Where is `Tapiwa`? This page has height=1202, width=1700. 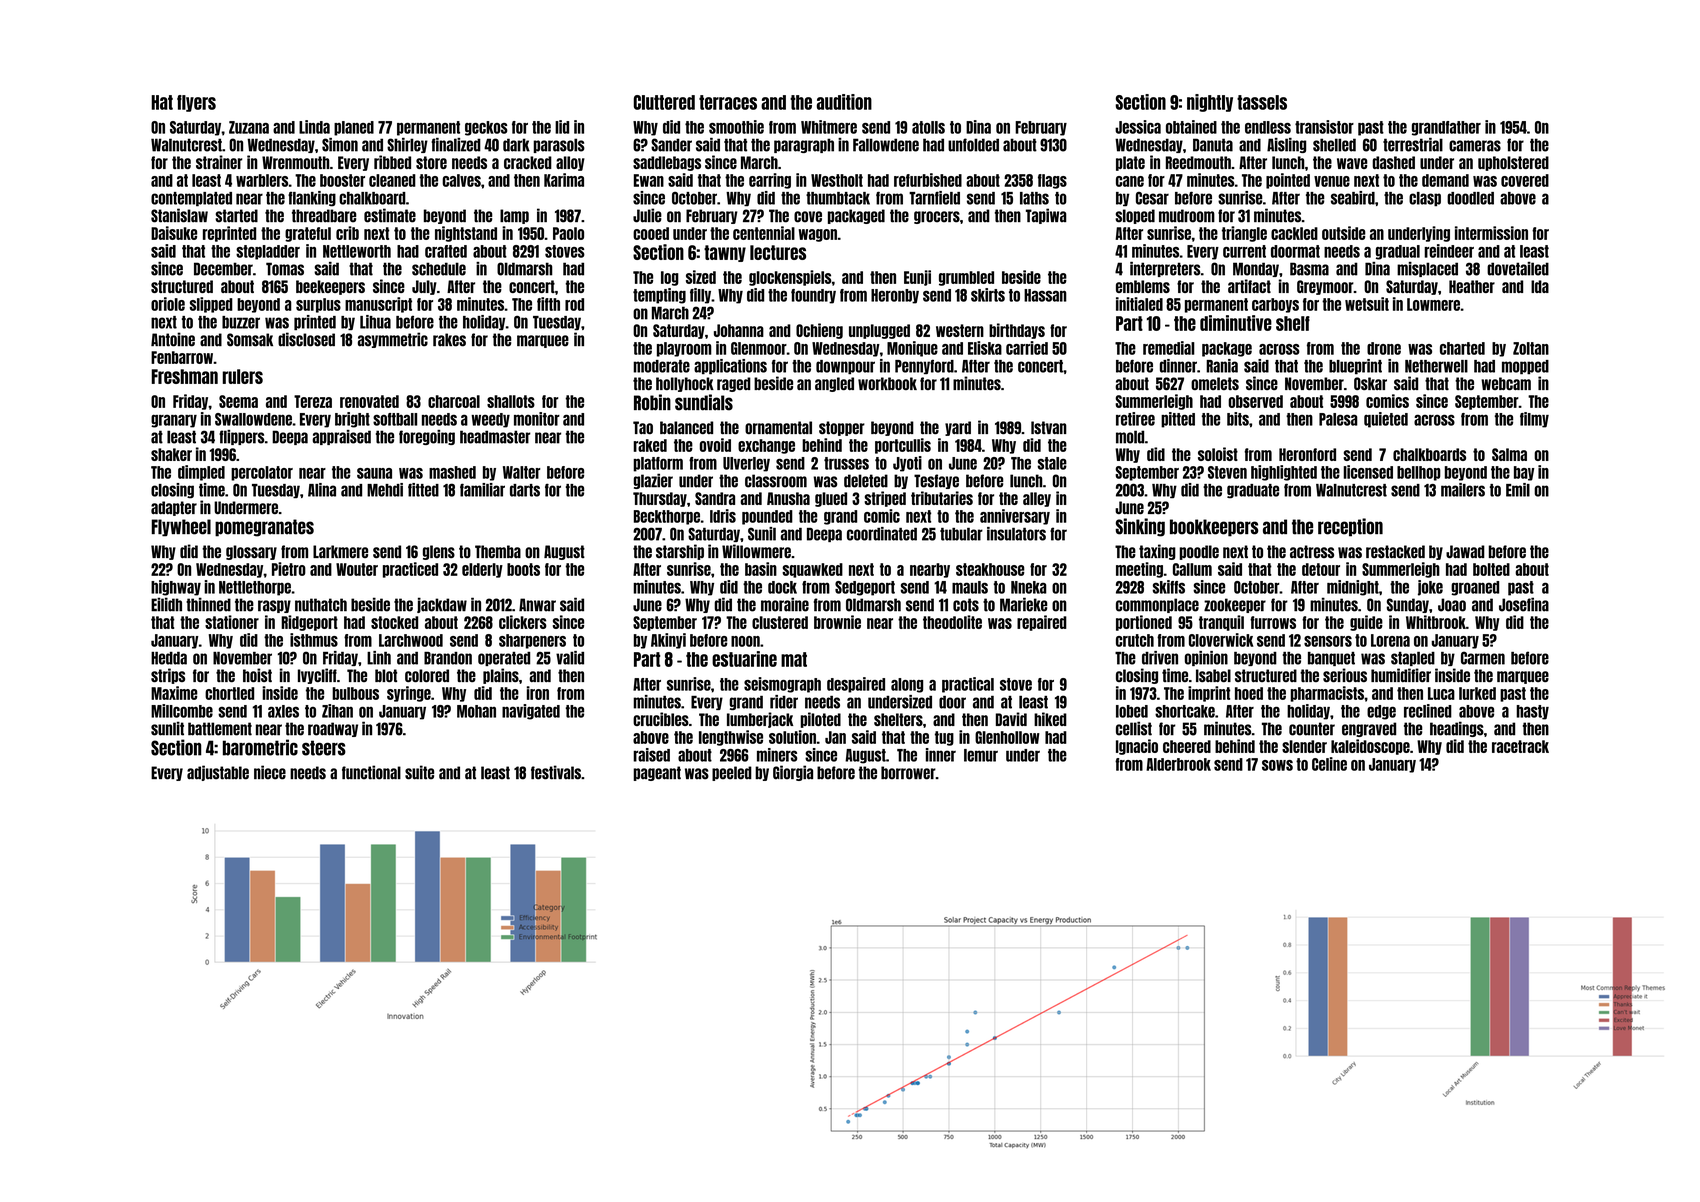 Tapiwa is located at coordinates (1046, 216).
